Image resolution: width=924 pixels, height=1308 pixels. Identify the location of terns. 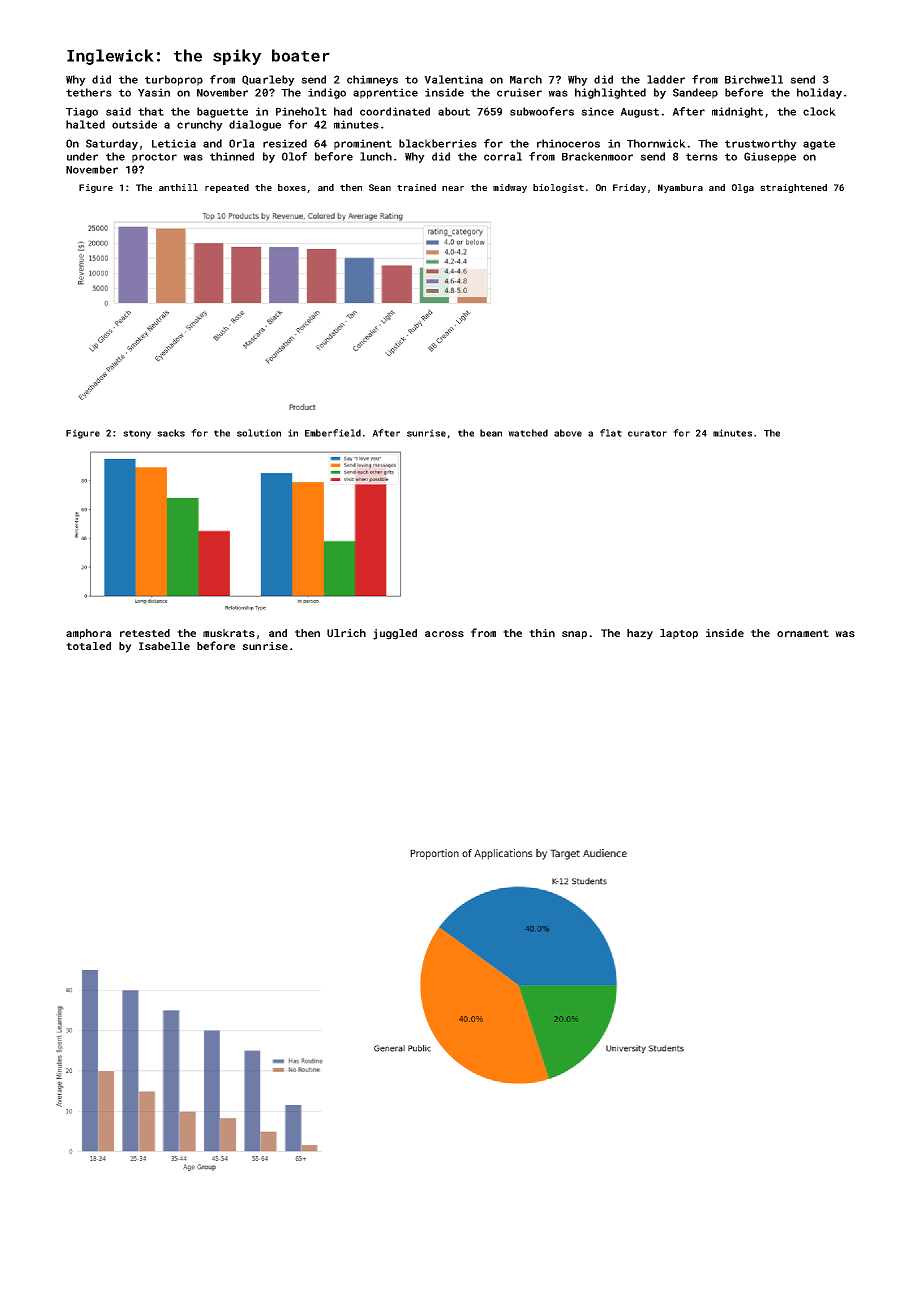
(702, 157).
